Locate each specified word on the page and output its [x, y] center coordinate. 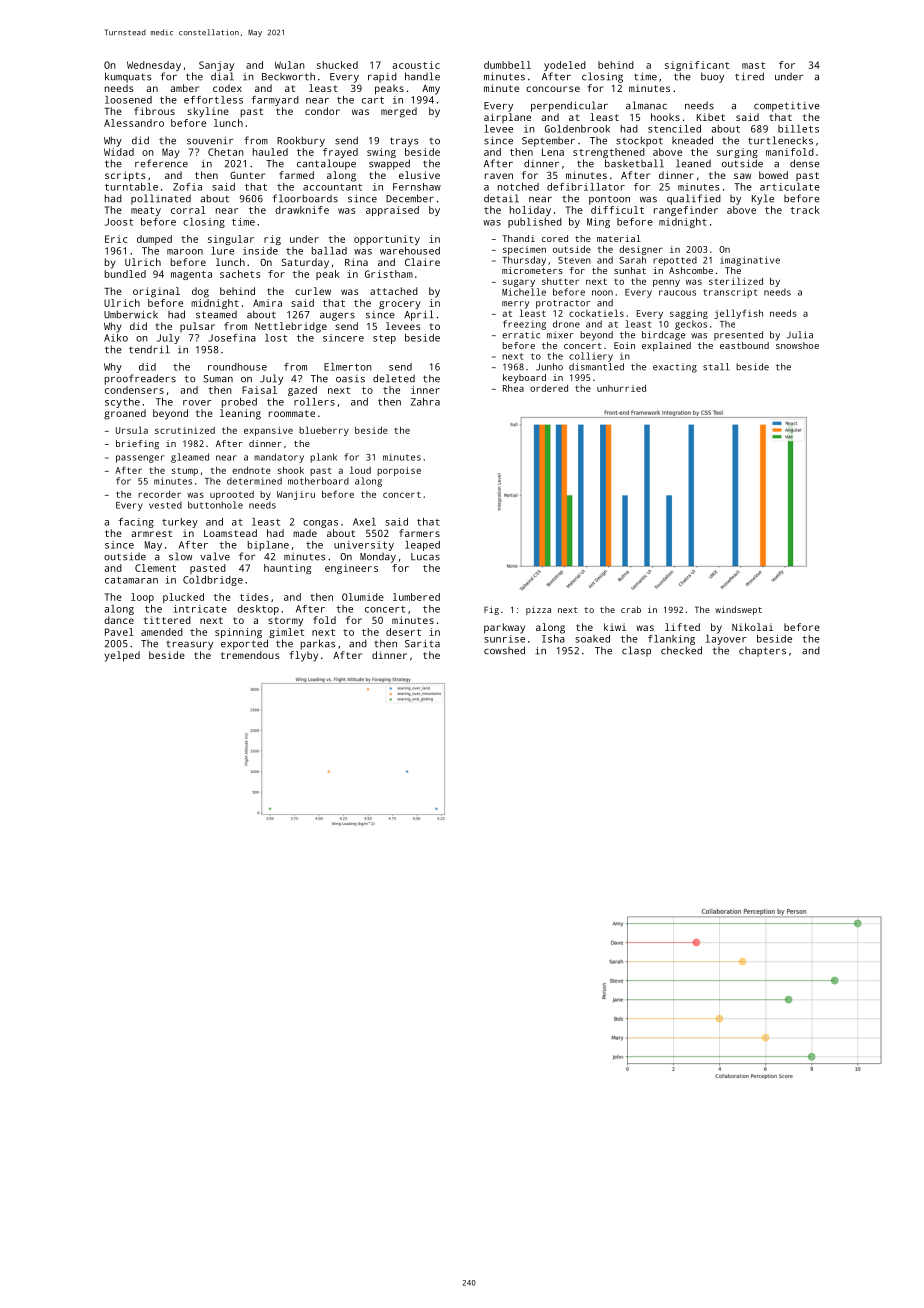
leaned [693, 163]
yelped [122, 656]
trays [404, 142]
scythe [122, 403]
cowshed [504, 650]
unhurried [621, 388]
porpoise [399, 471]
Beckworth [288, 77]
